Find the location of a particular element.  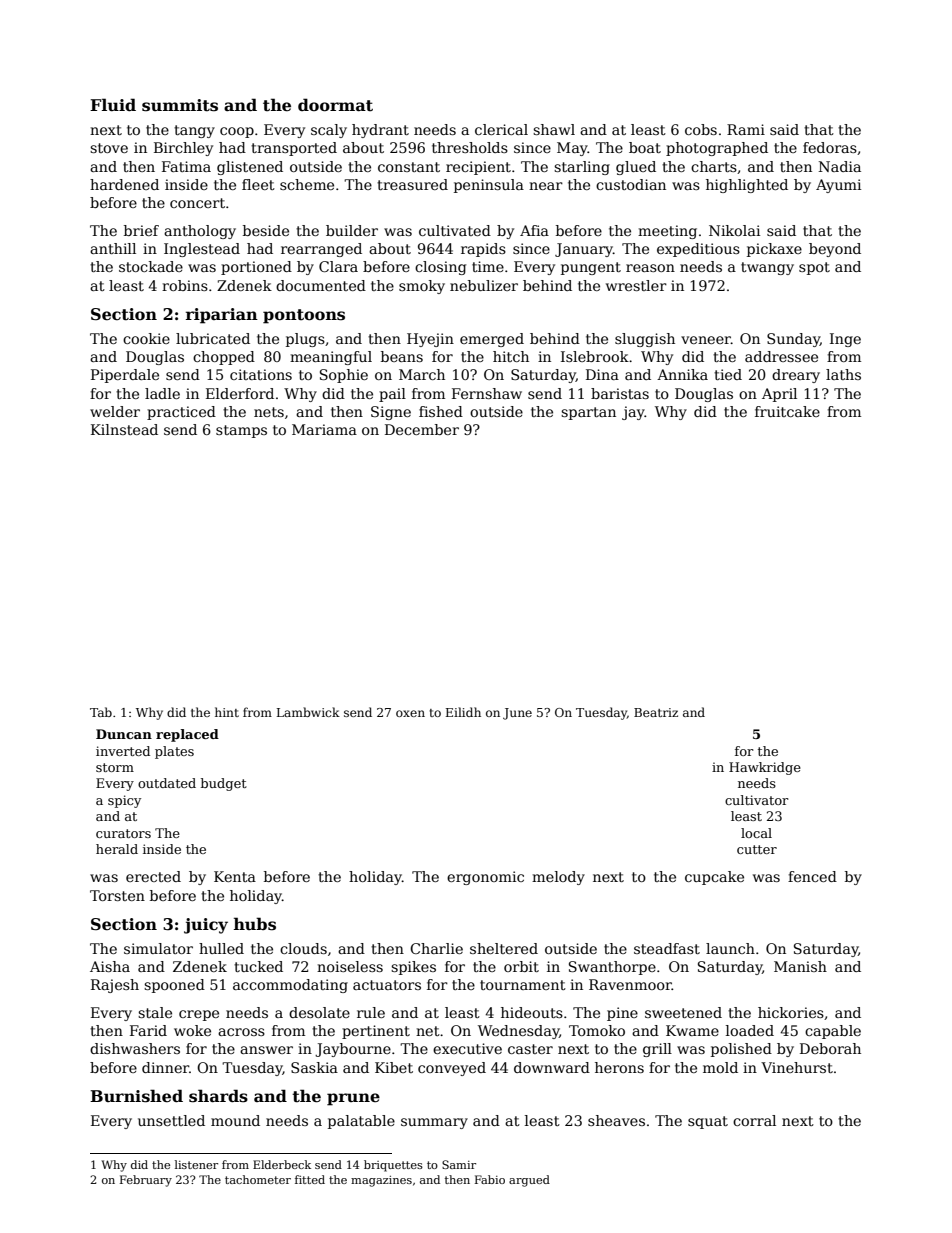

welder is located at coordinates (115, 411).
